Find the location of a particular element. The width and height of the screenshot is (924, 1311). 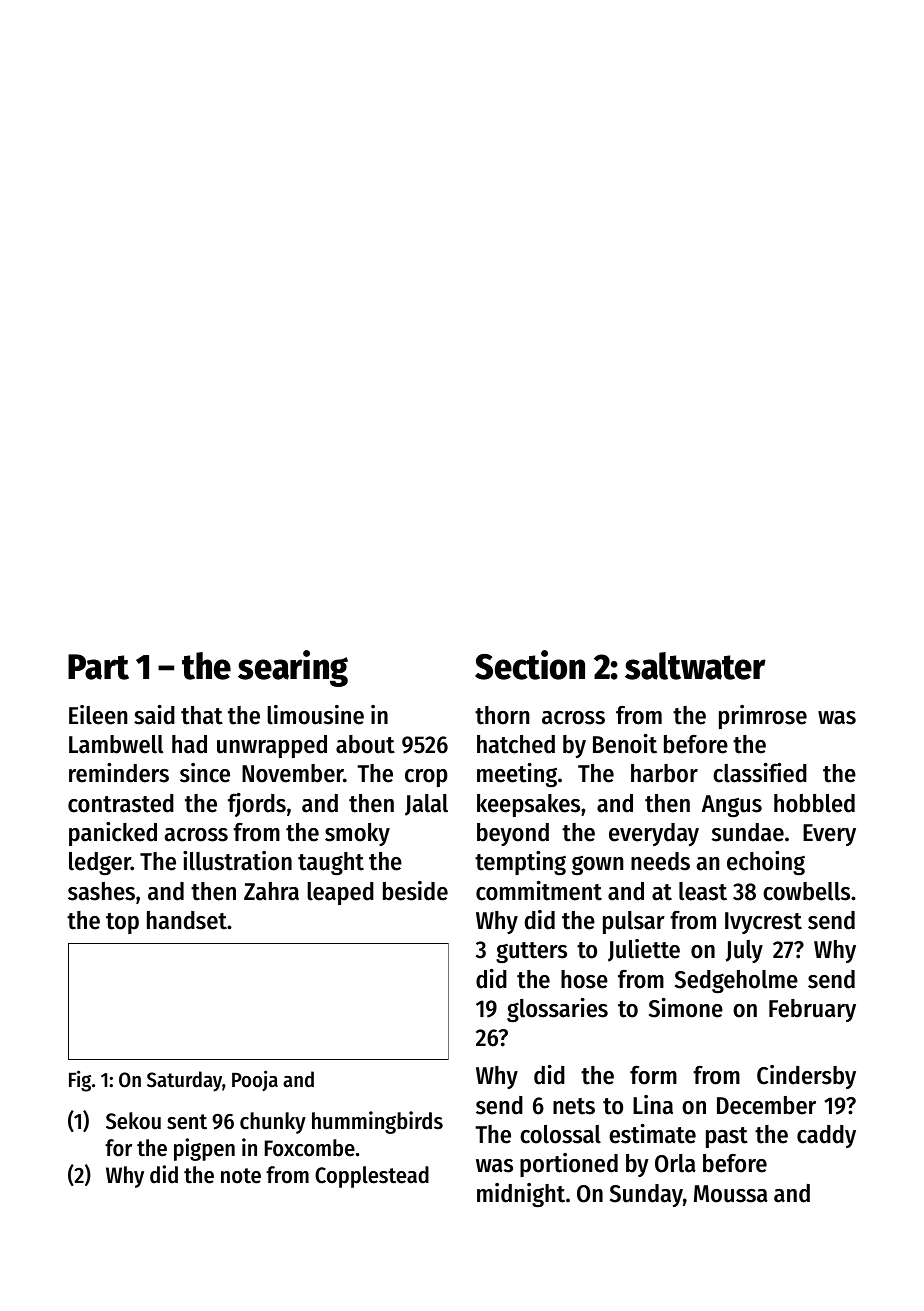

gutters is located at coordinates (531, 952).
